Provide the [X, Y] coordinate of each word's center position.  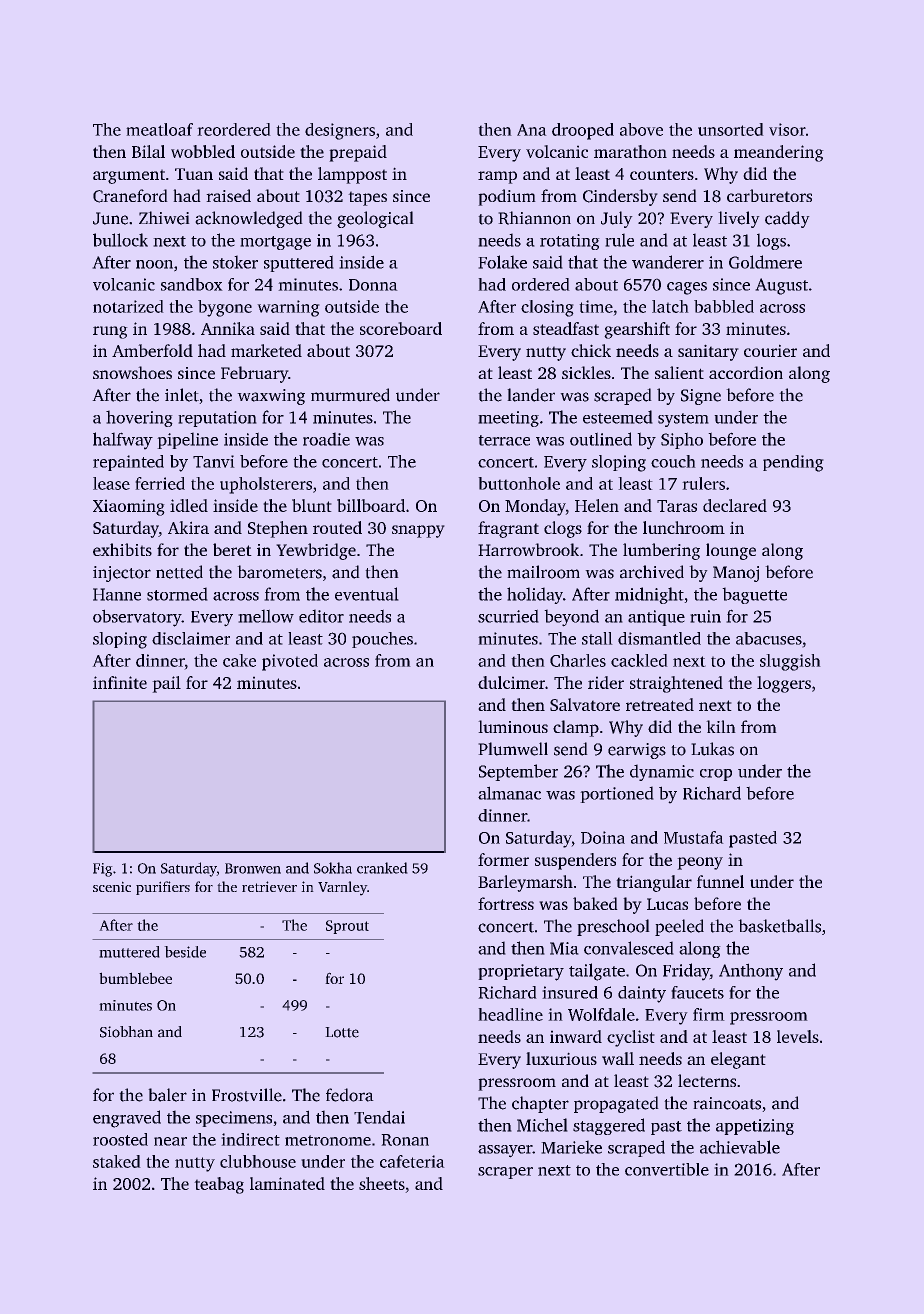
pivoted [290, 662]
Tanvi [214, 461]
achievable [740, 1147]
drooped [583, 131]
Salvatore [585, 704]
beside [185, 952]
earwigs [637, 751]
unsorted [731, 129]
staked [117, 1161]
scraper [505, 1173]
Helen [597, 505]
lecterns [707, 1080]
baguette [754, 595]
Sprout [347, 927]
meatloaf [159, 129]
